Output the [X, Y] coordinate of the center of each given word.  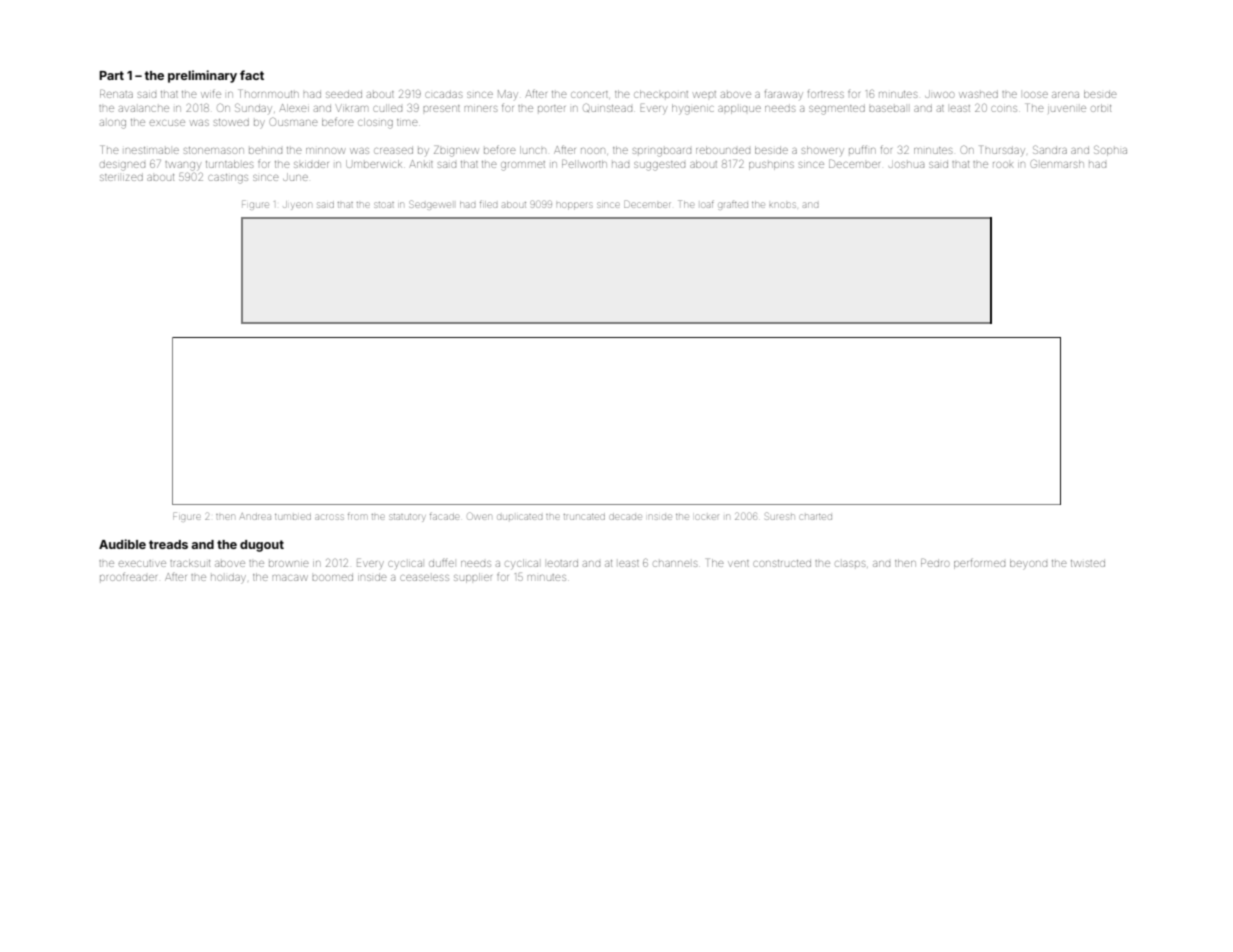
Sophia [1110, 150]
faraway [784, 94]
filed [488, 204]
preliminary [202, 76]
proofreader [128, 576]
